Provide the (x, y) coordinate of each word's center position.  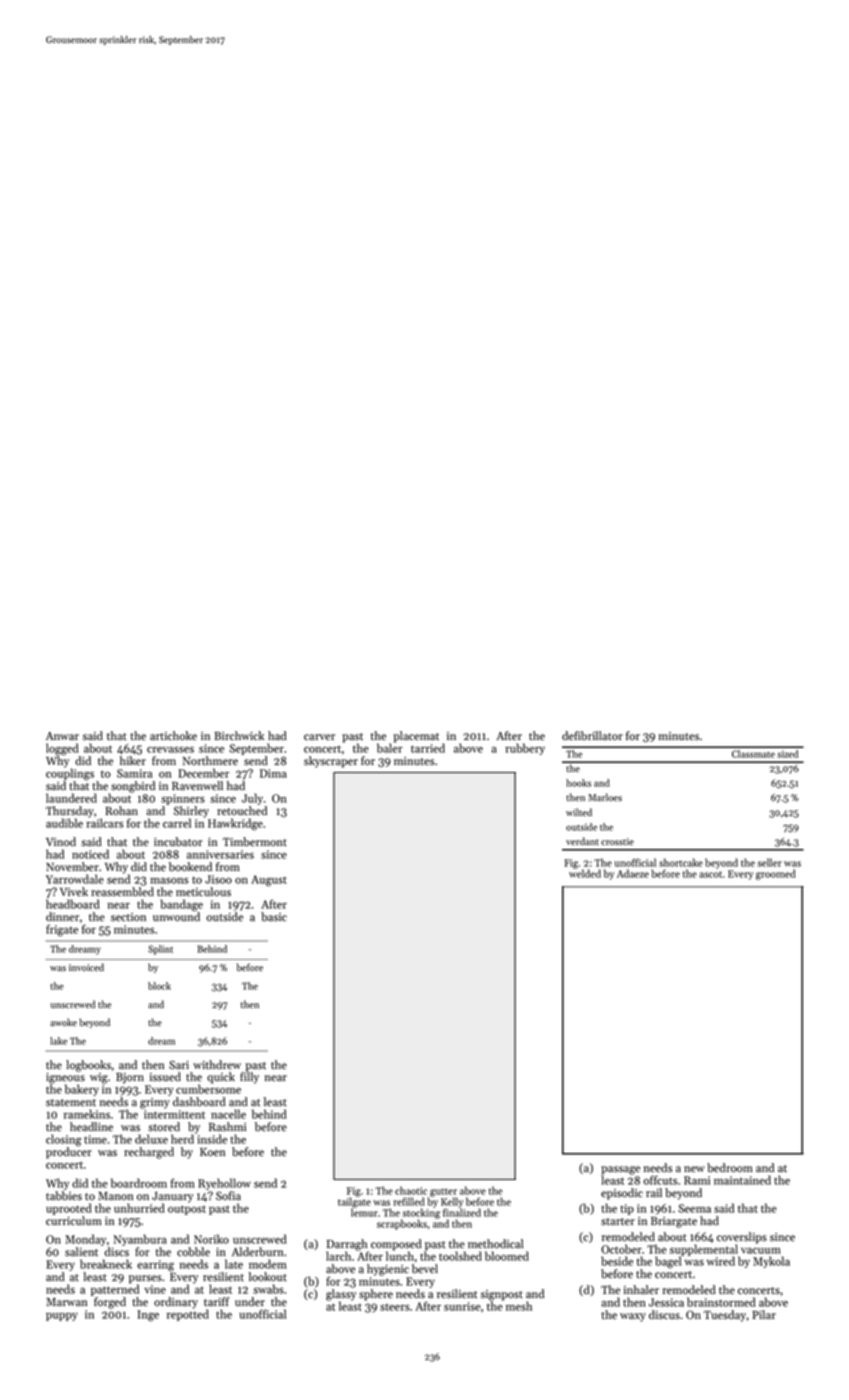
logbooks (88, 1066)
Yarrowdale (75, 879)
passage (620, 1170)
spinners (183, 799)
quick (221, 1078)
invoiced (86, 967)
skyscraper (331, 762)
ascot (710, 874)
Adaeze (633, 873)
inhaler (641, 1290)
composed (396, 1245)
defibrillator (592, 736)
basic (274, 917)
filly (249, 1078)
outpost (187, 1210)
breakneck (106, 1264)
